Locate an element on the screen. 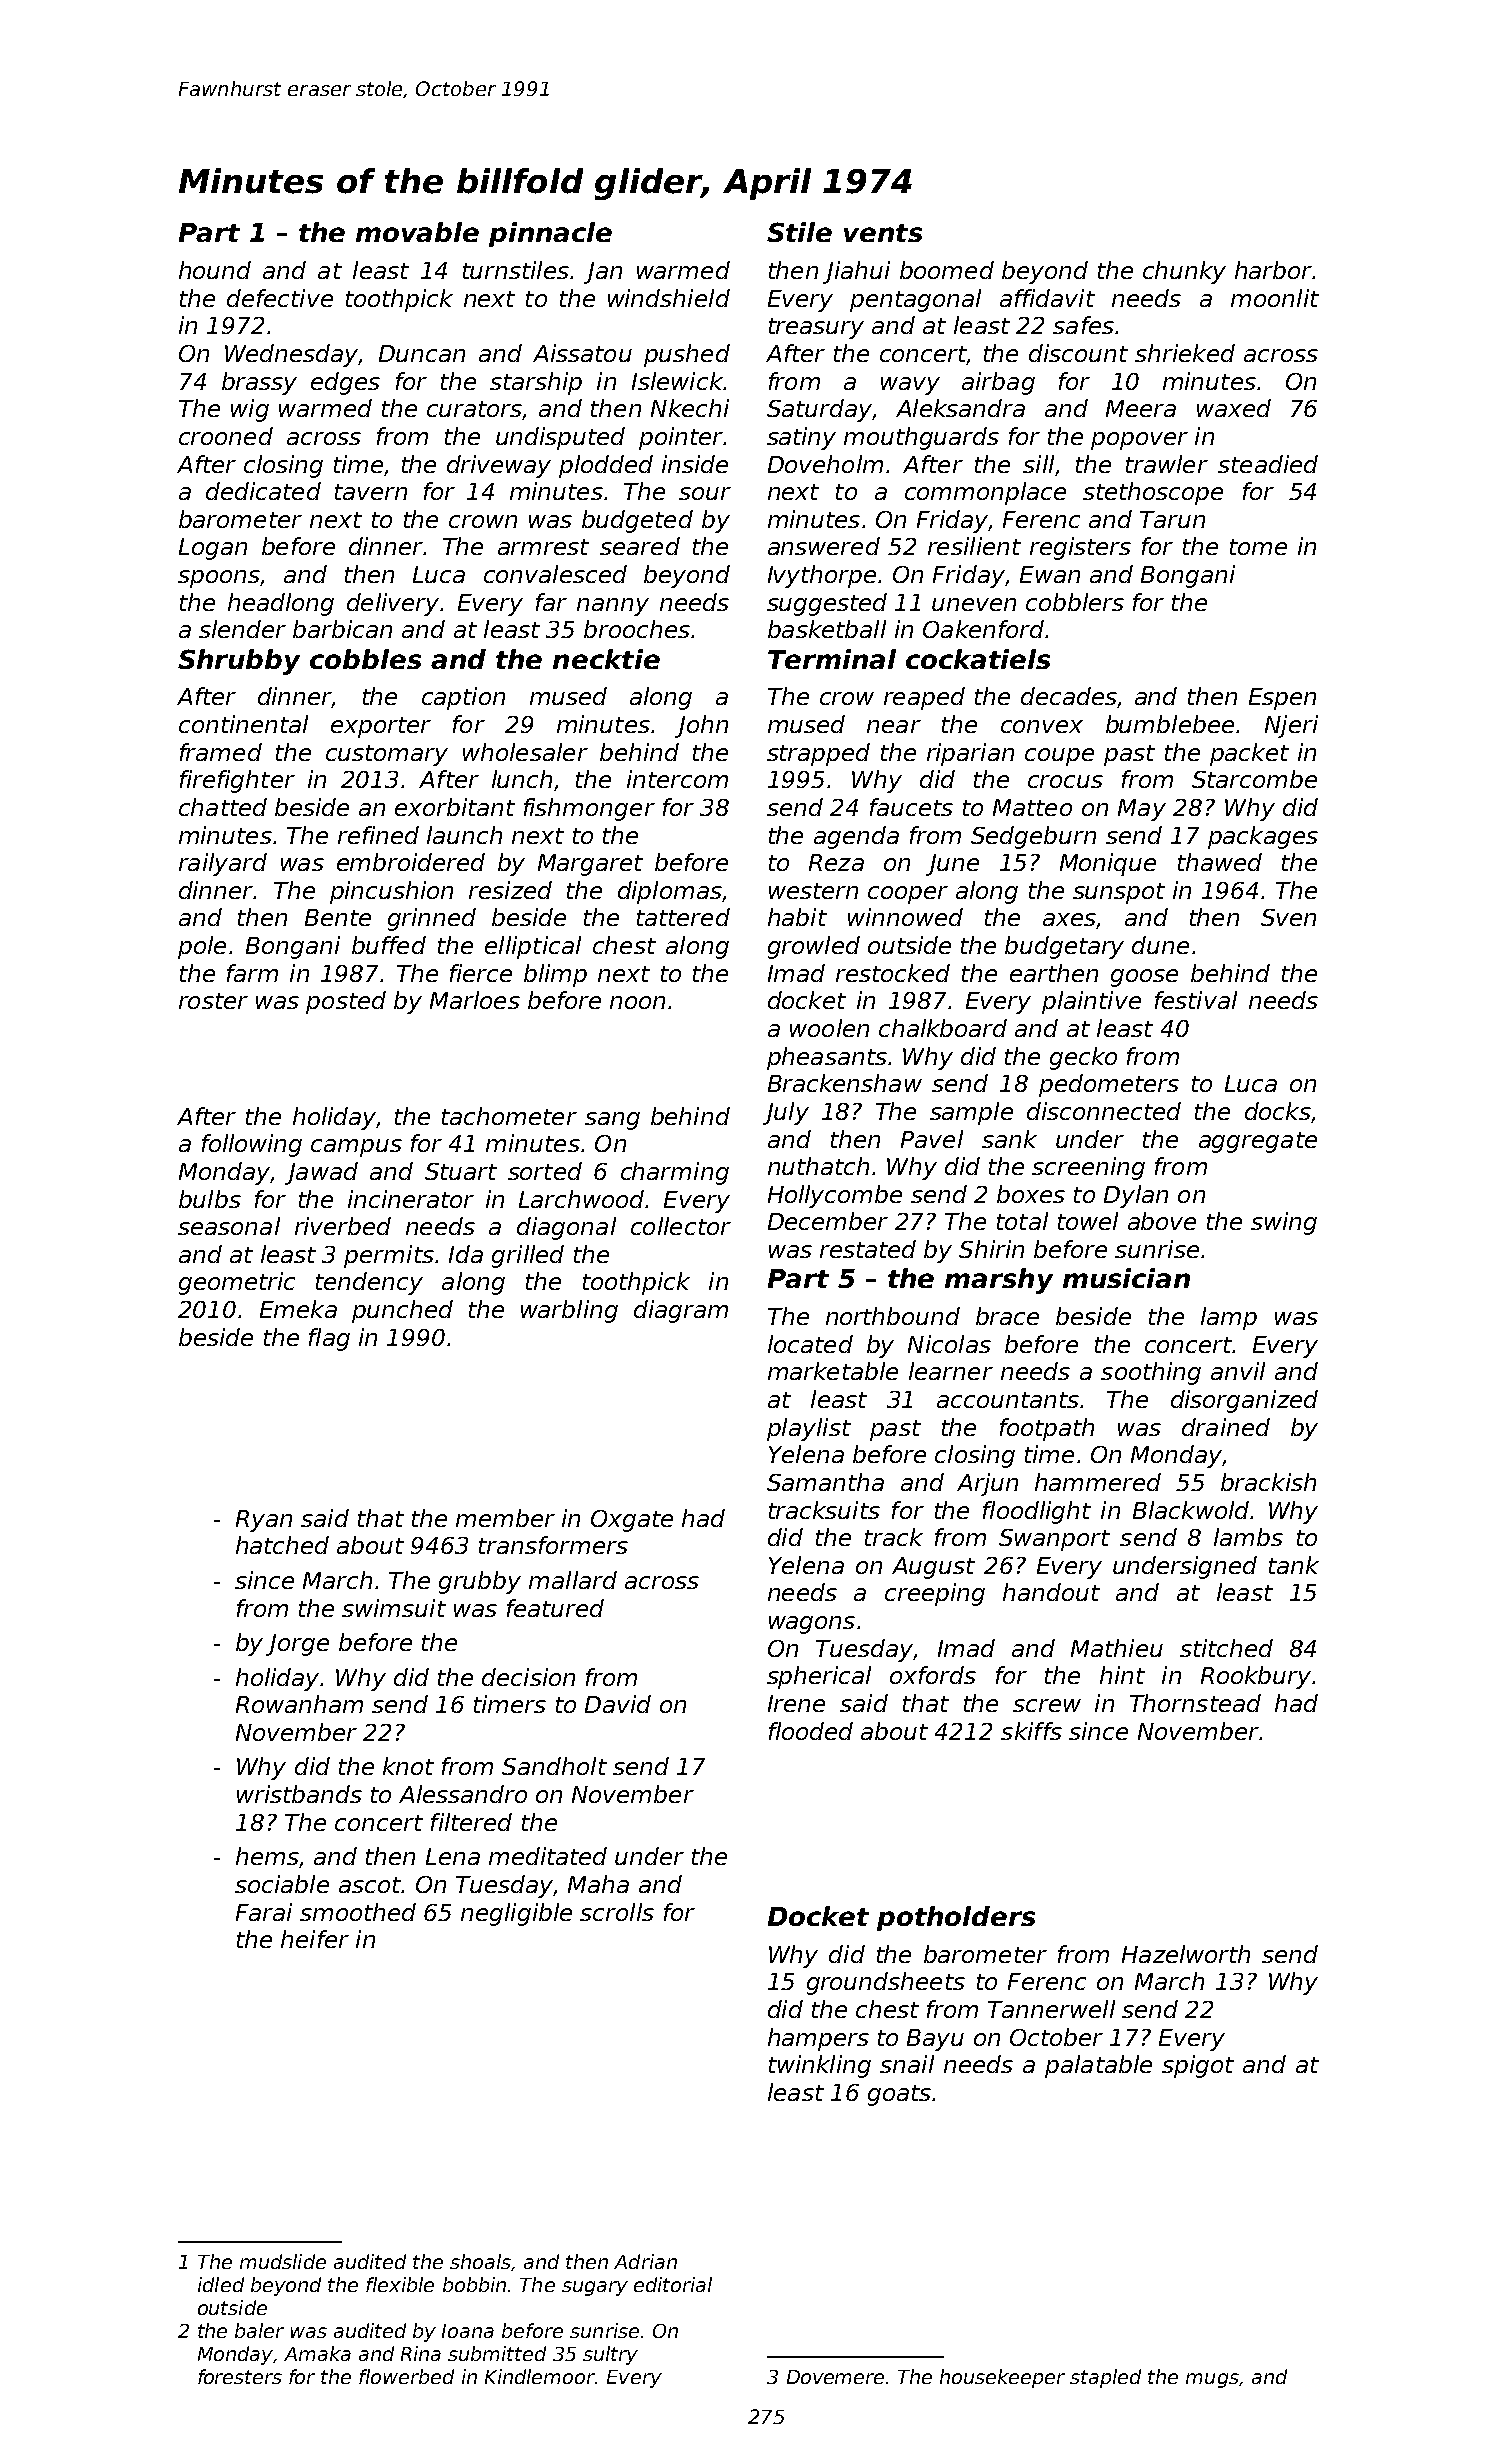  foresters is located at coordinates (240, 2376).
